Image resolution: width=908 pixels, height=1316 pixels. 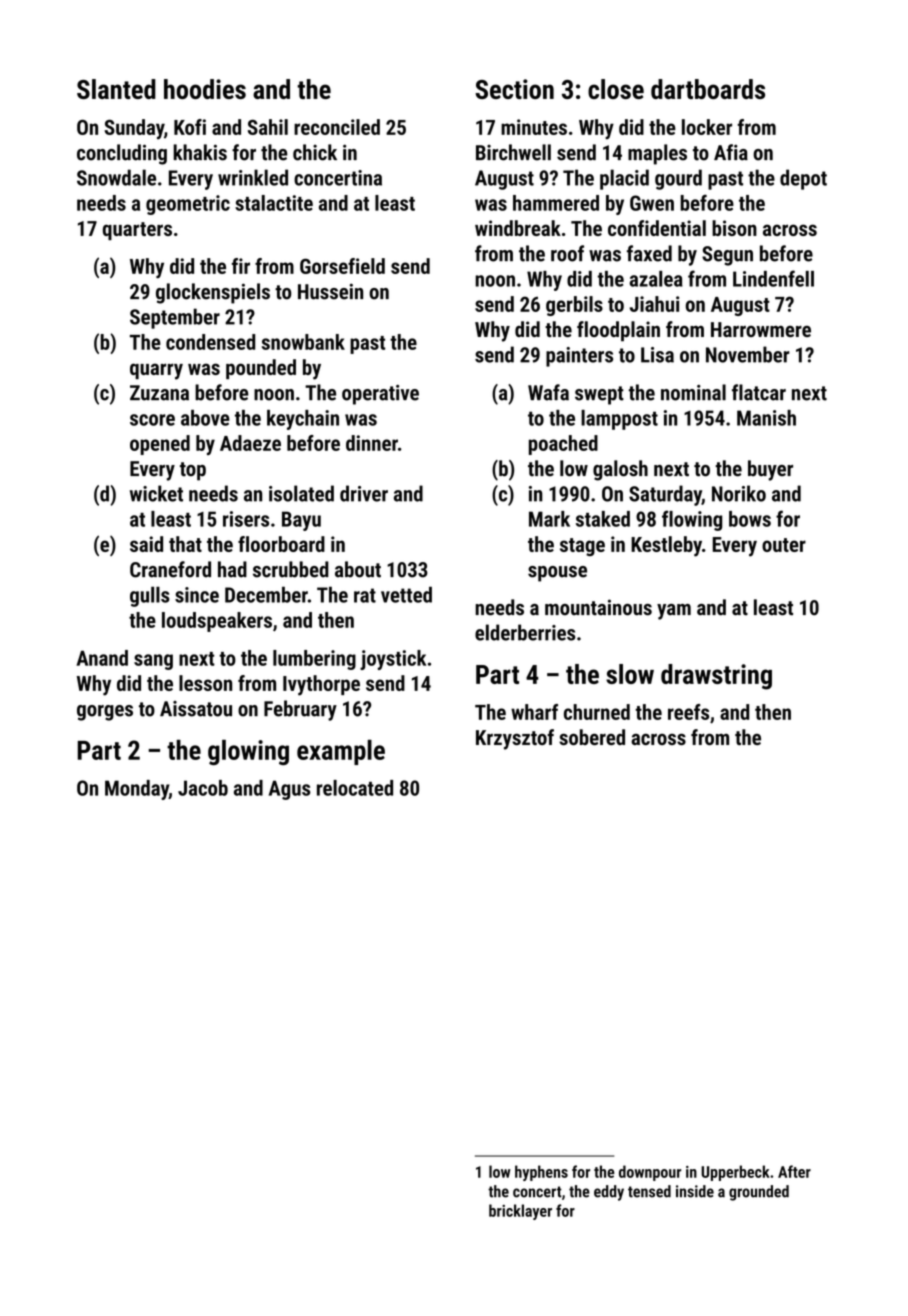 What do you see at coordinates (674, 612) in the image?
I see `yam` at bounding box center [674, 612].
